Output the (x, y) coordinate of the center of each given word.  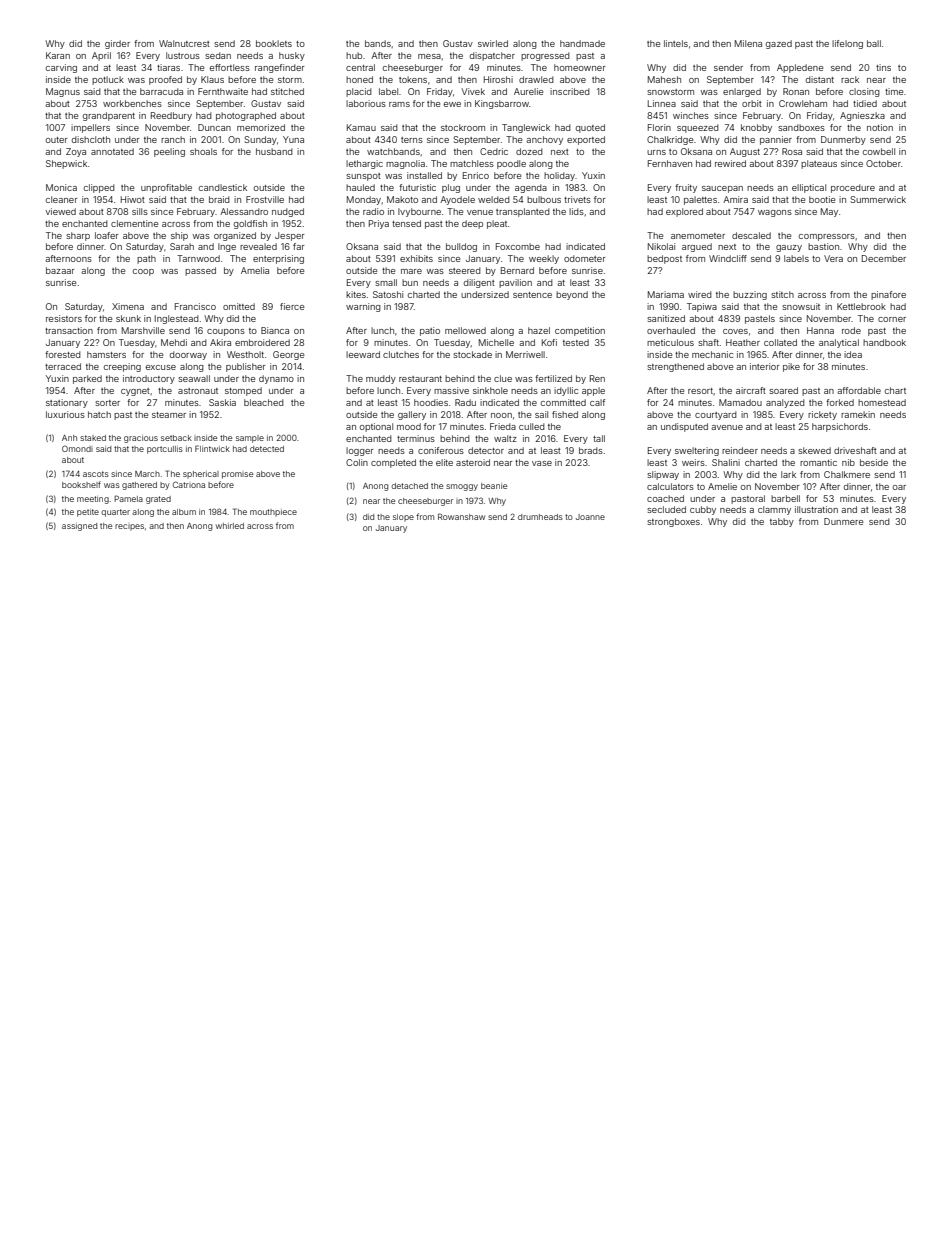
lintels (676, 43)
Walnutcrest (184, 43)
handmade (582, 43)
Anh (69, 438)
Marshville (143, 330)
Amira (735, 199)
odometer (584, 258)
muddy (381, 379)
